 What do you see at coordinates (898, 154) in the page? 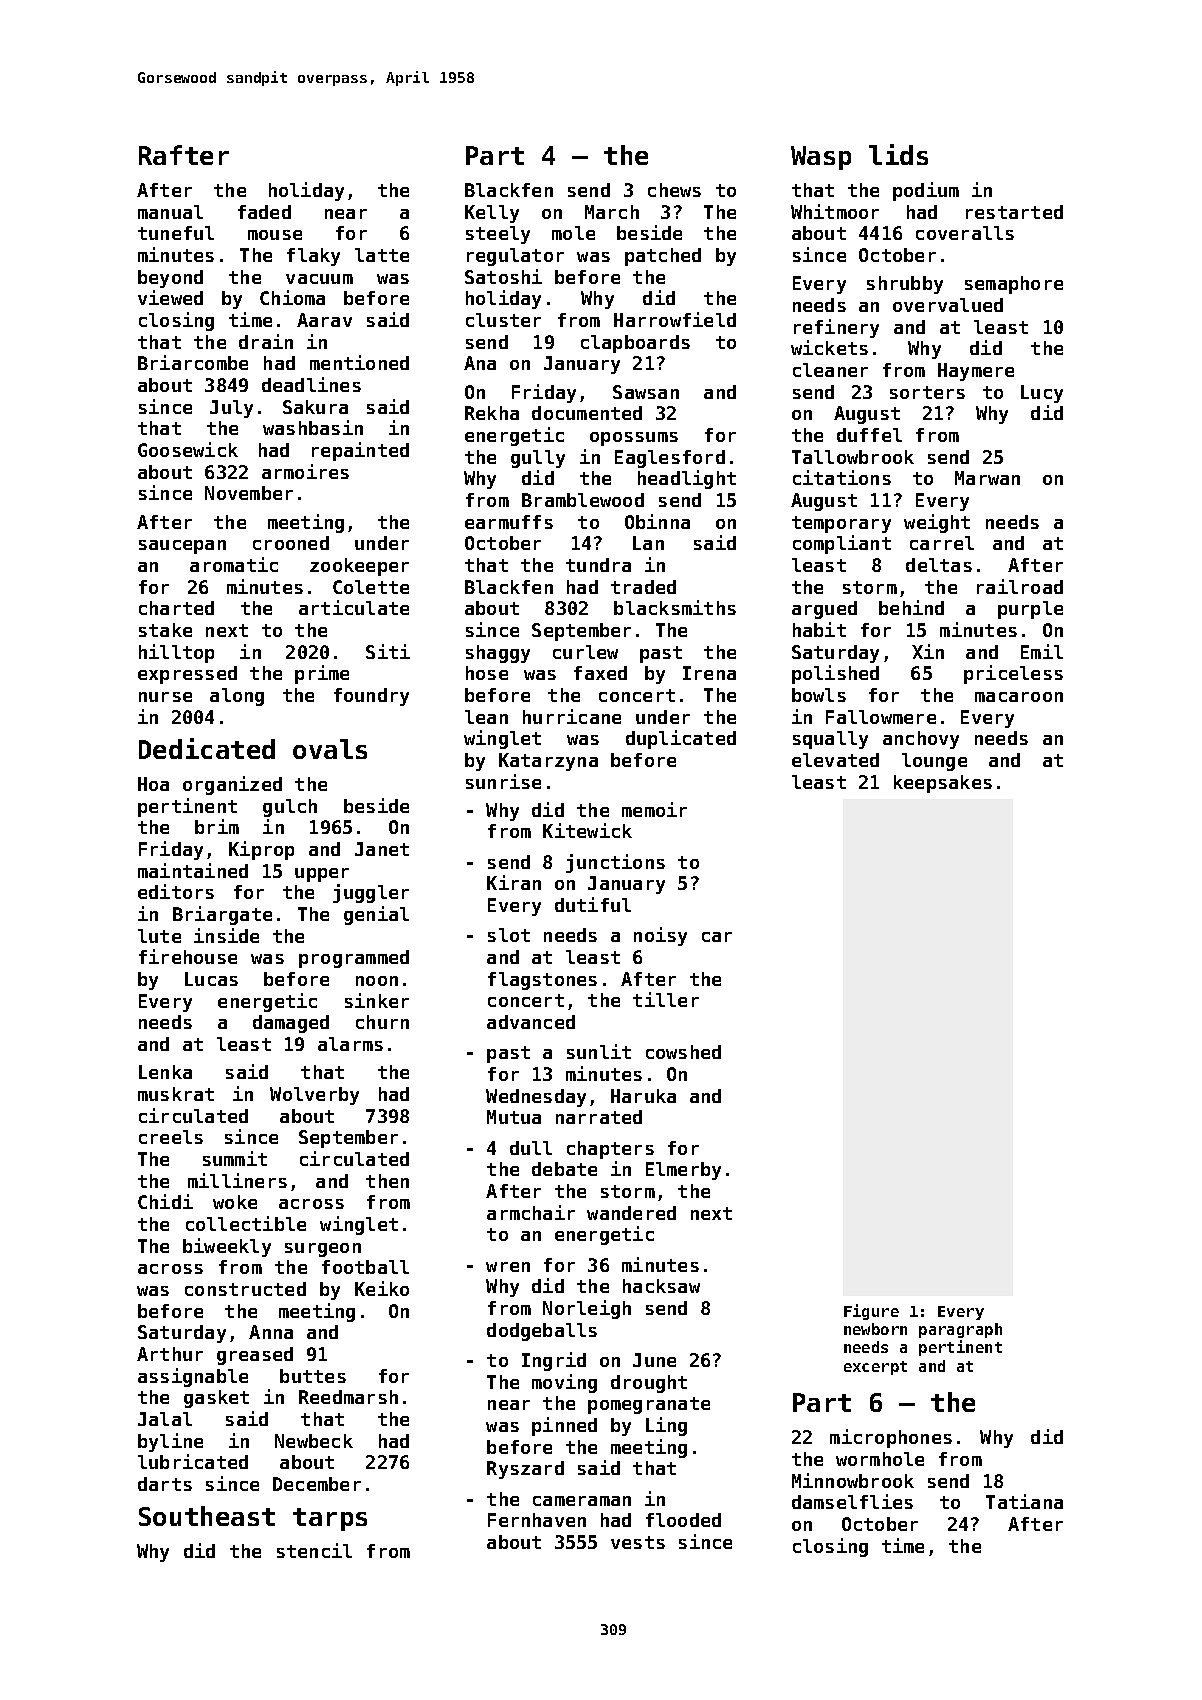
I see `lids` at bounding box center [898, 154].
